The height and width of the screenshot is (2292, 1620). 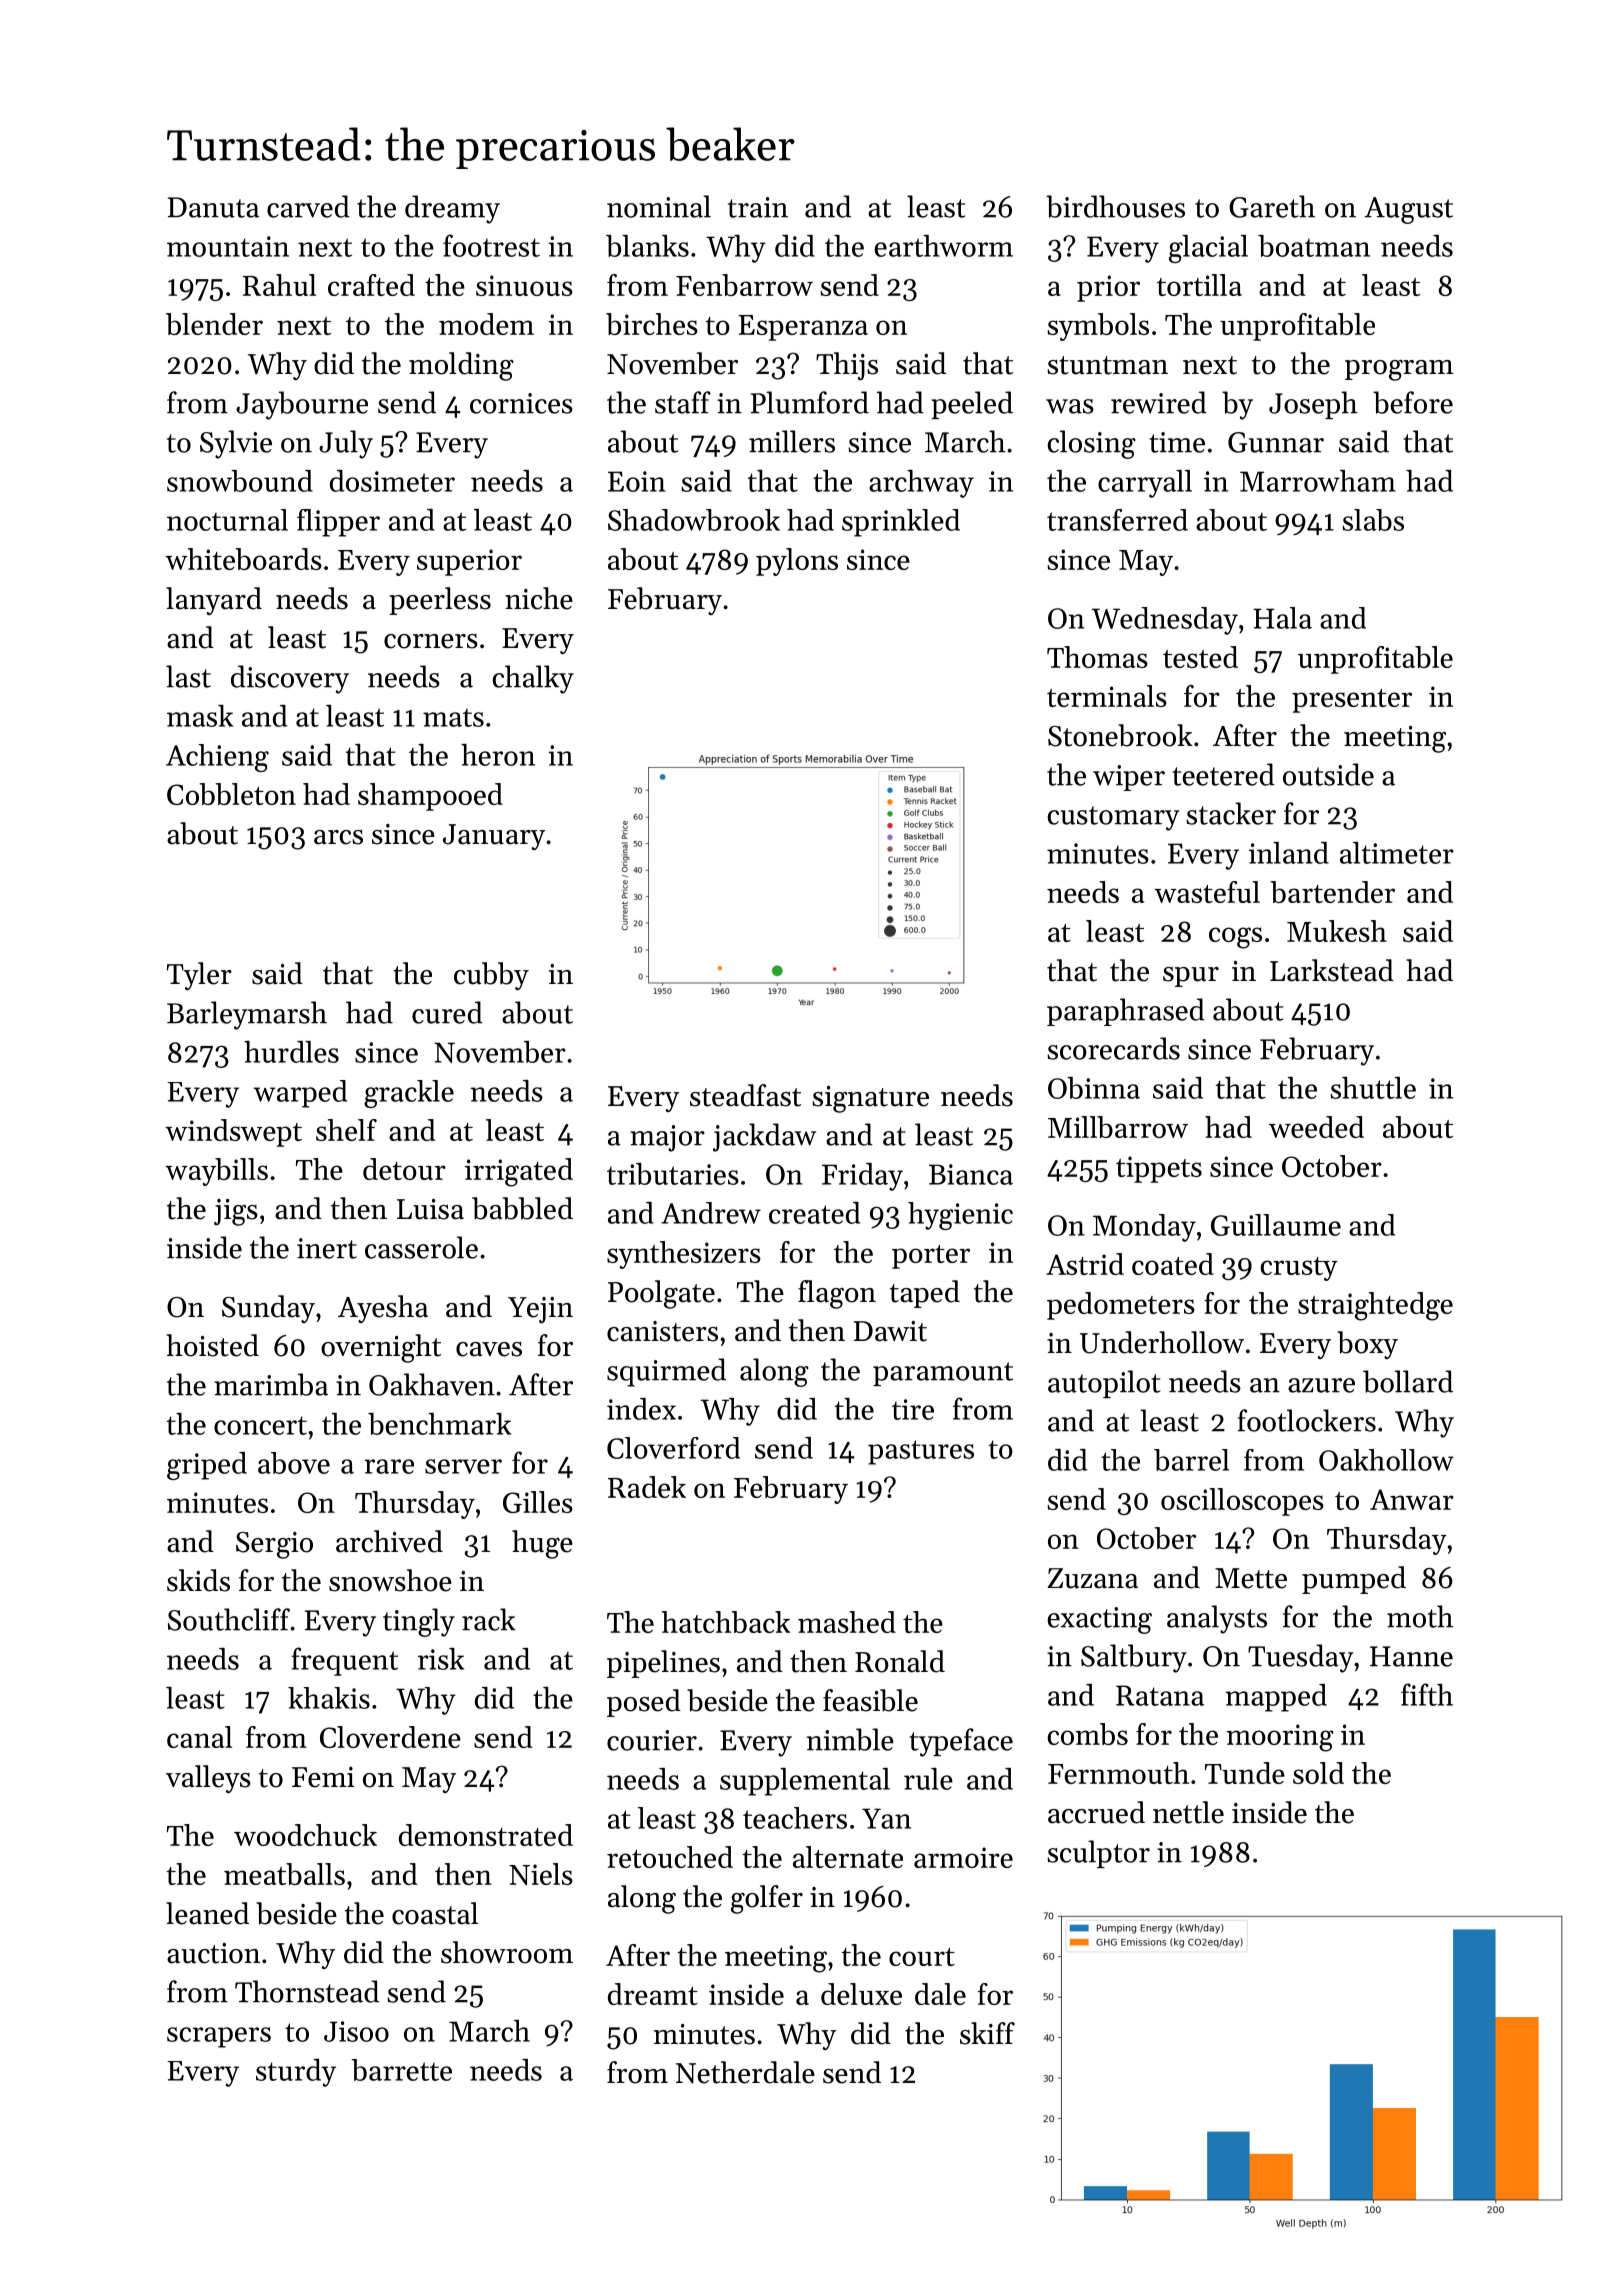 I want to click on Cobbleton, so click(x=231, y=794).
